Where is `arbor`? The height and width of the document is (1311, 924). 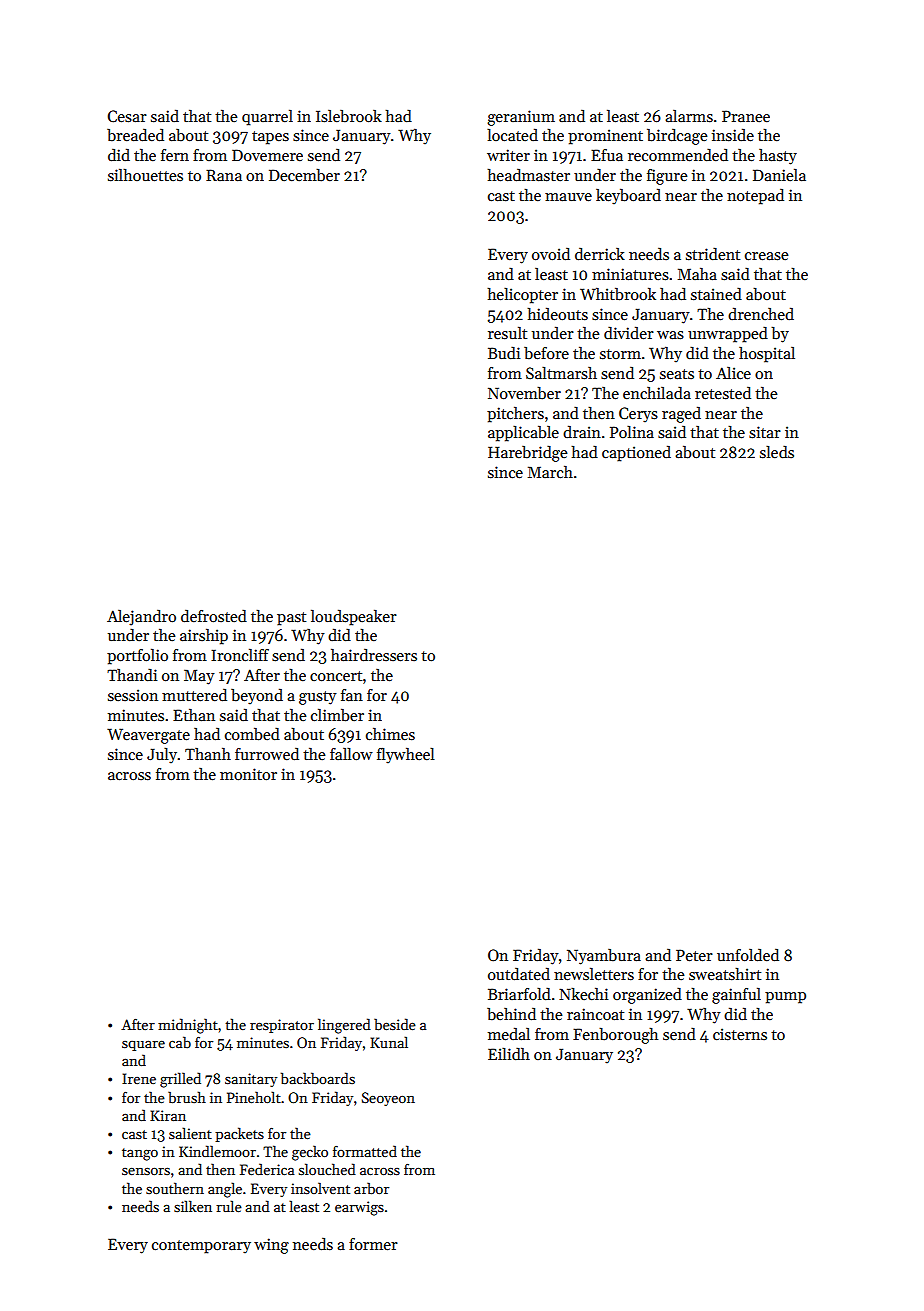 arbor is located at coordinates (371, 1188).
